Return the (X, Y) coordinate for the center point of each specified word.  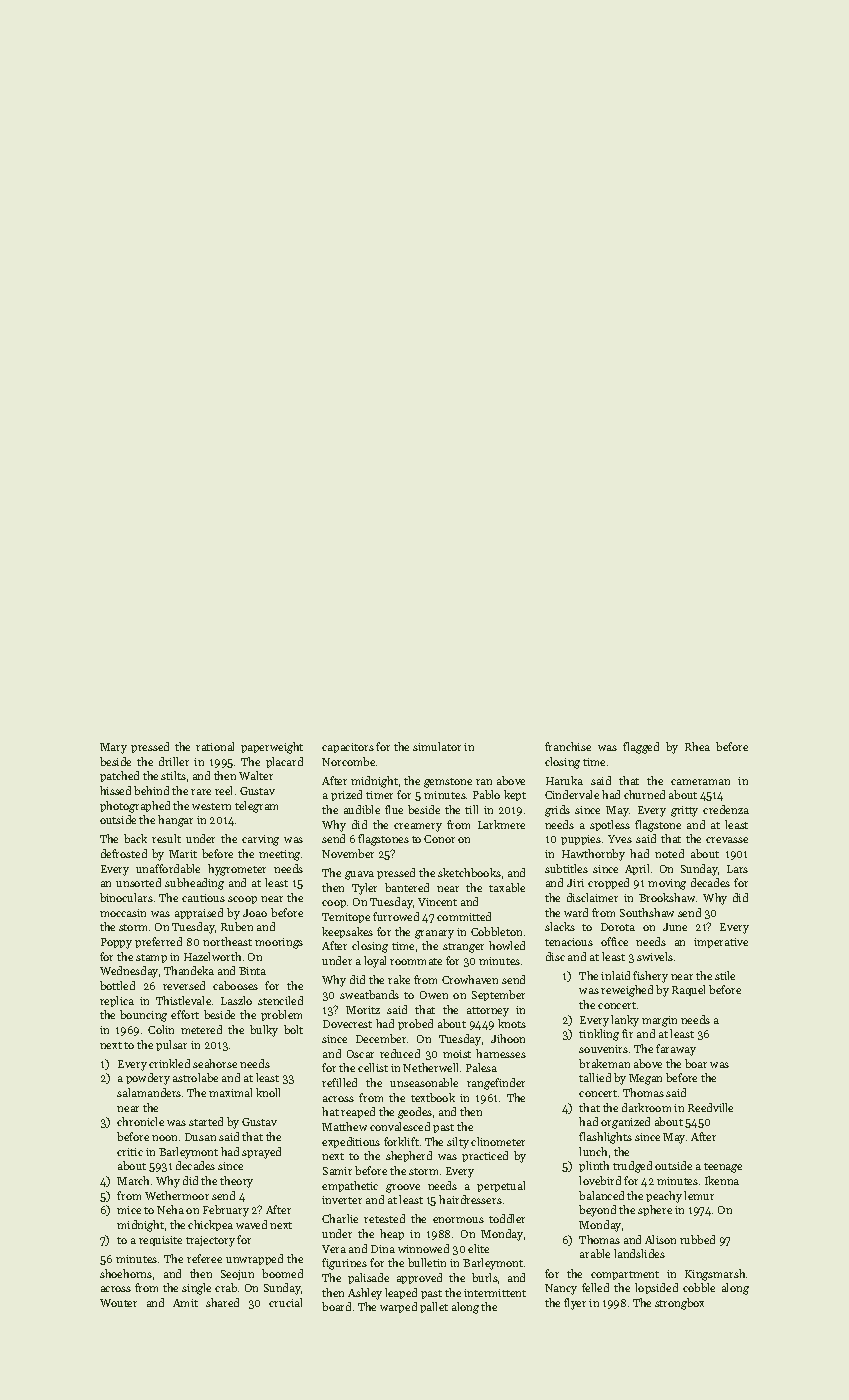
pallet (434, 1307)
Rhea (697, 746)
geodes (415, 1113)
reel (223, 790)
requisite (160, 1241)
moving (667, 884)
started (206, 1121)
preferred (158, 942)
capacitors (348, 748)
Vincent (437, 902)
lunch (593, 1151)
